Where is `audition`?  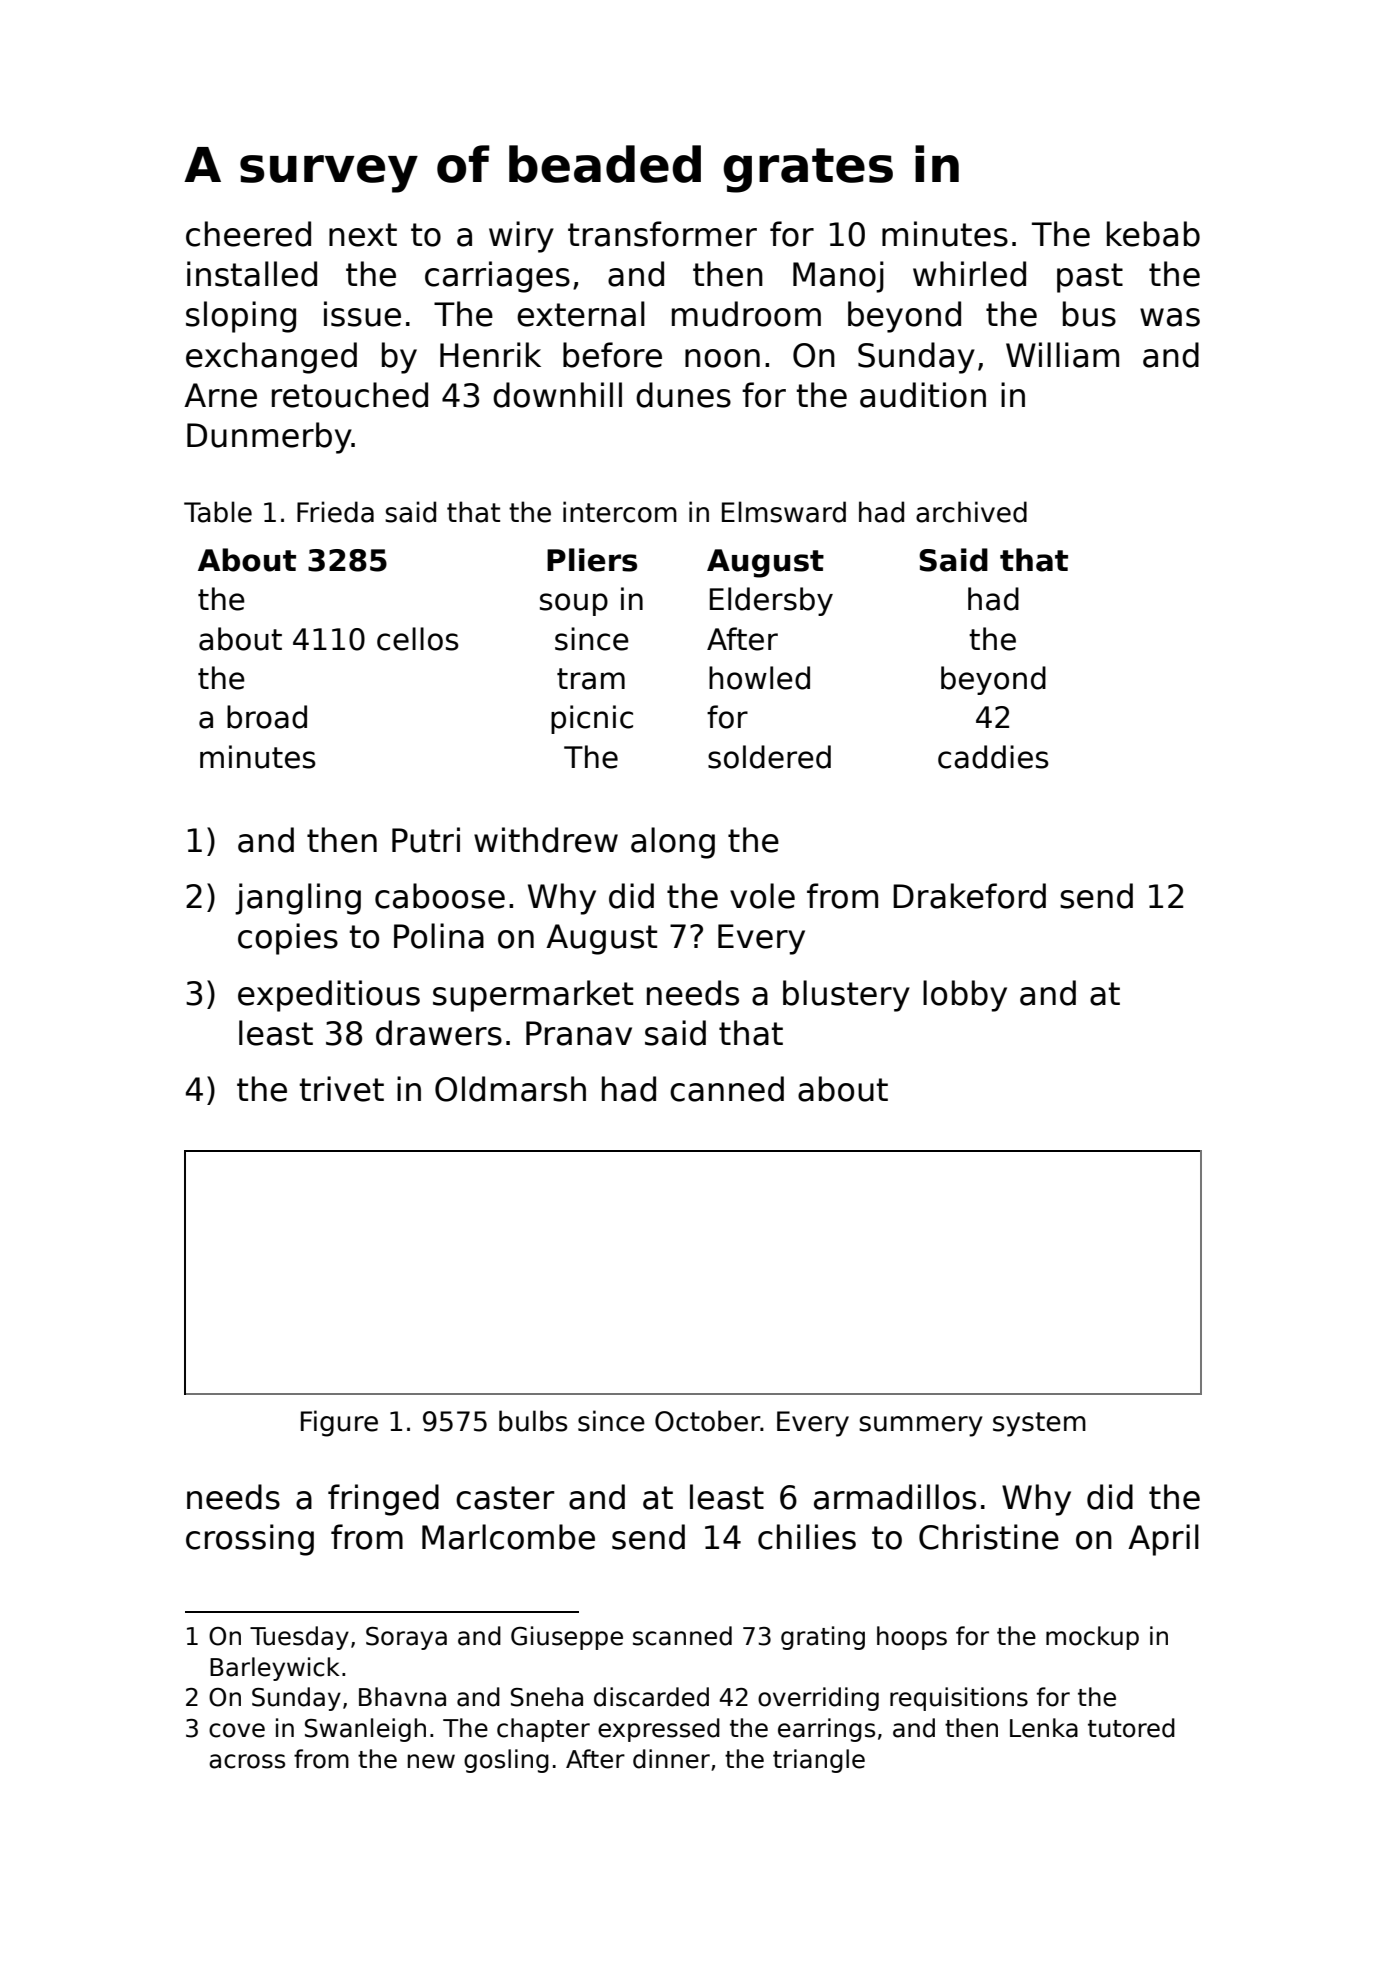
audition is located at coordinates (923, 395).
